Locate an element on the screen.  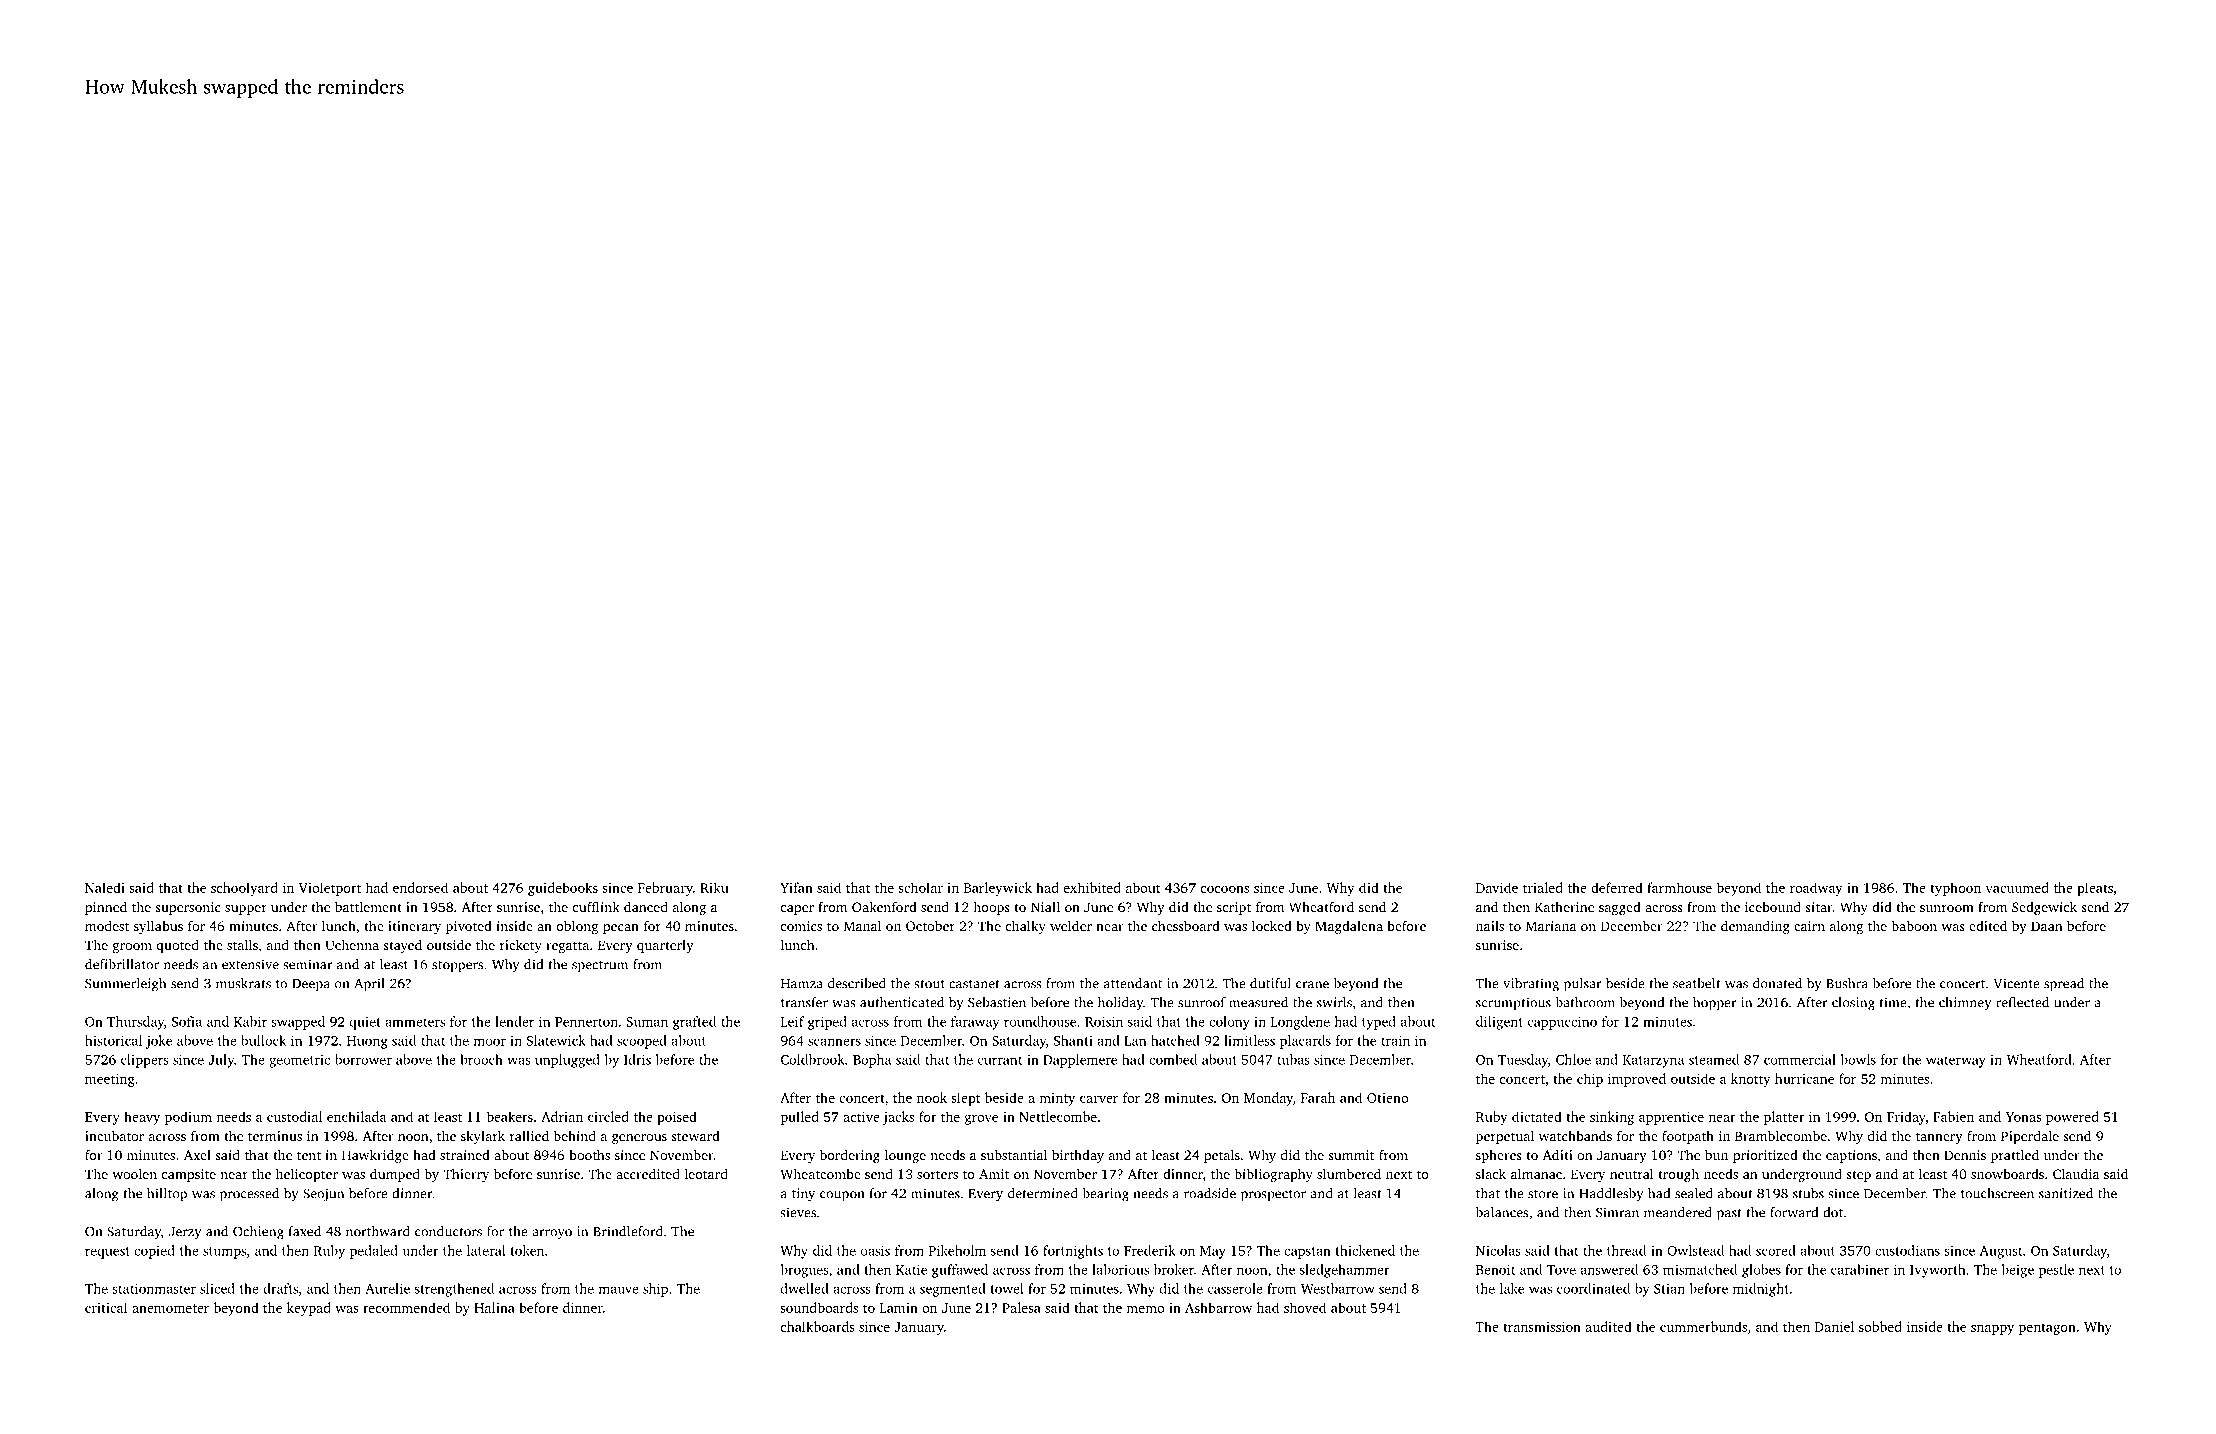
critical is located at coordinates (106, 1307).
